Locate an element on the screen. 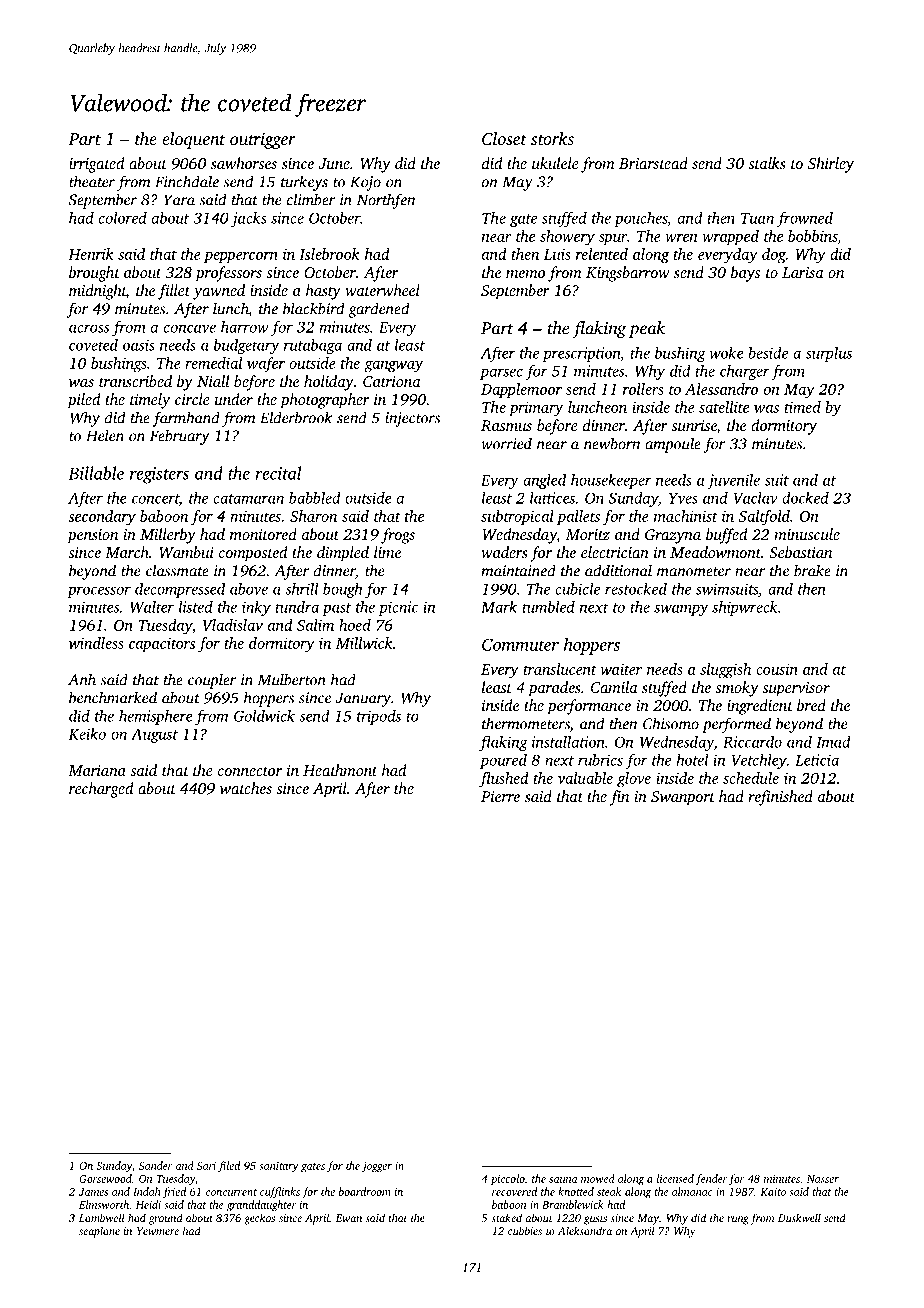 This screenshot has height=1308, width=924. Yewmere is located at coordinates (158, 1231).
